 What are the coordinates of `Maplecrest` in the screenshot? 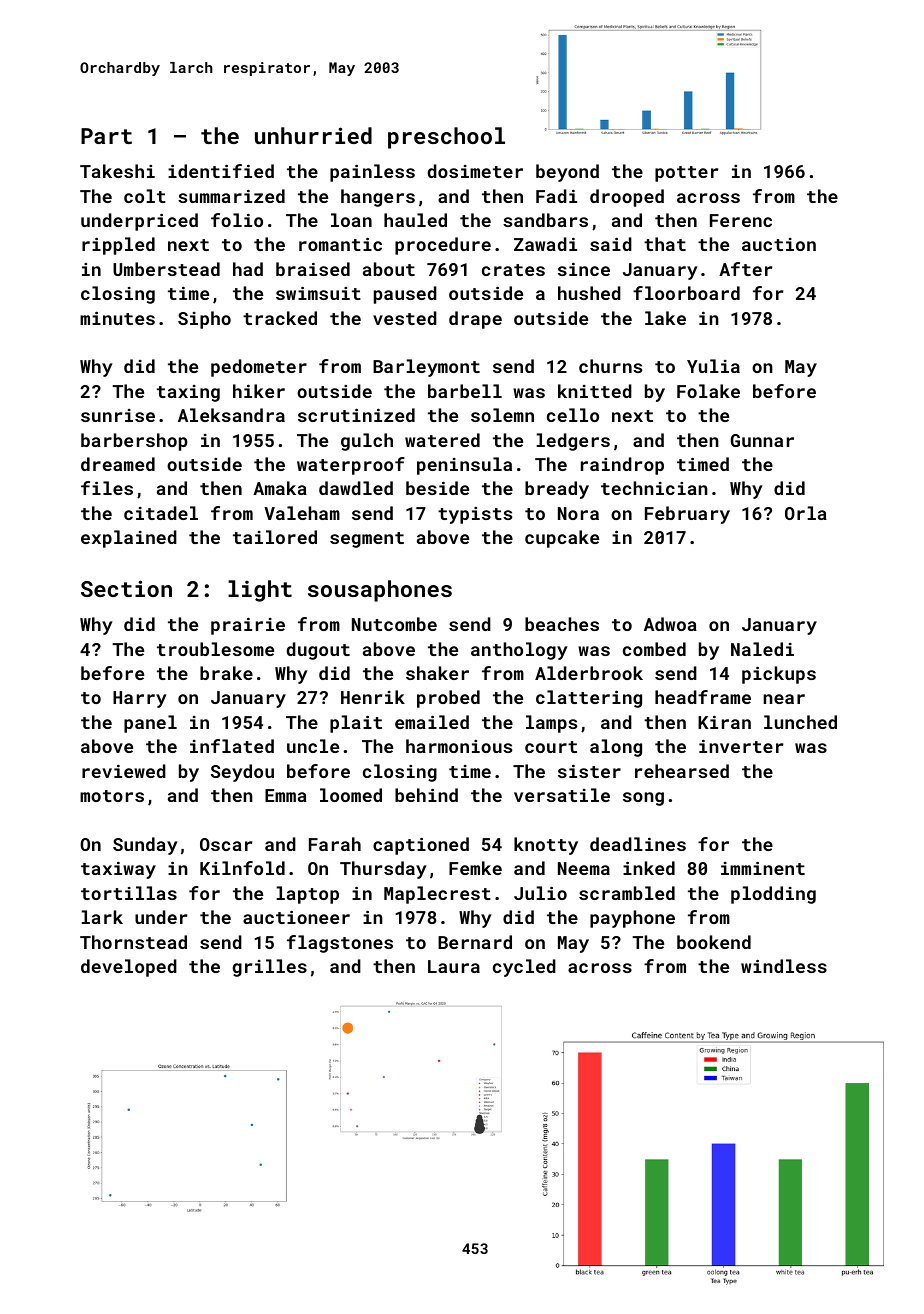 It's located at (437, 895).
